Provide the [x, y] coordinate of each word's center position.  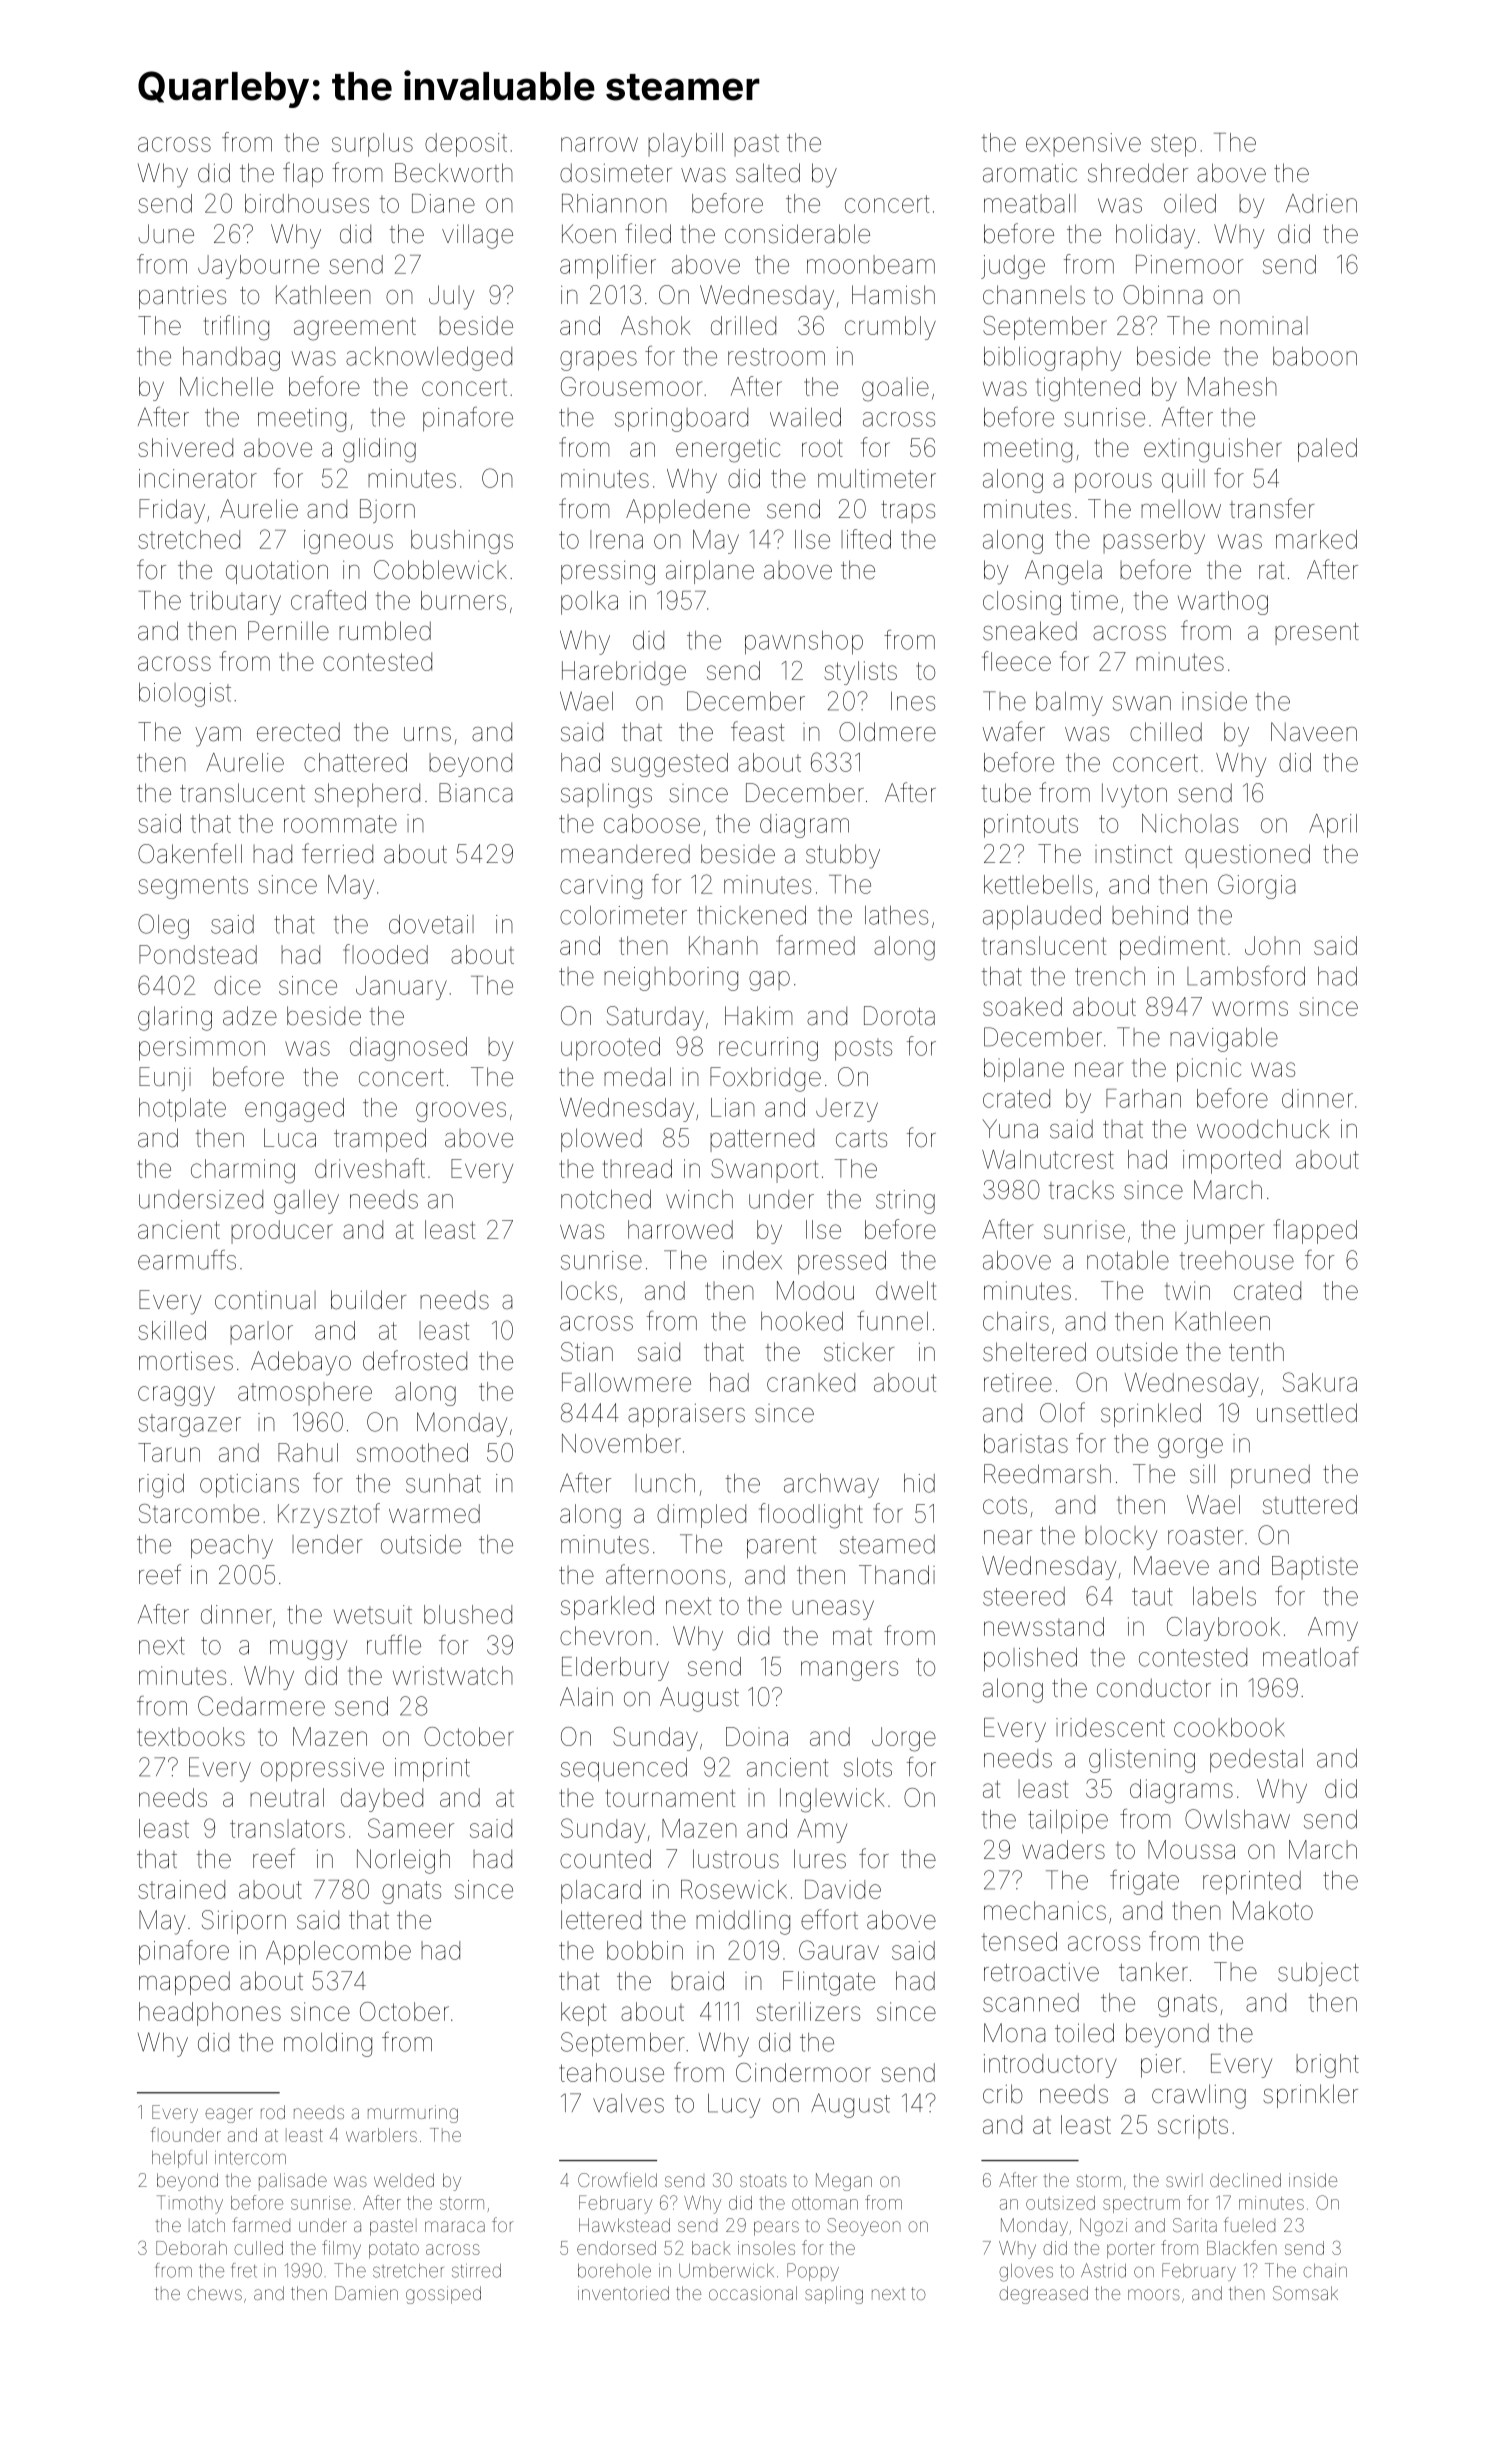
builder [369, 1300]
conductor [1154, 1688]
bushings [462, 542]
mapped [184, 1983]
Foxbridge [765, 1079]
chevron [606, 1636]
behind [1150, 915]
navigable [1224, 1040]
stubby [843, 856]
